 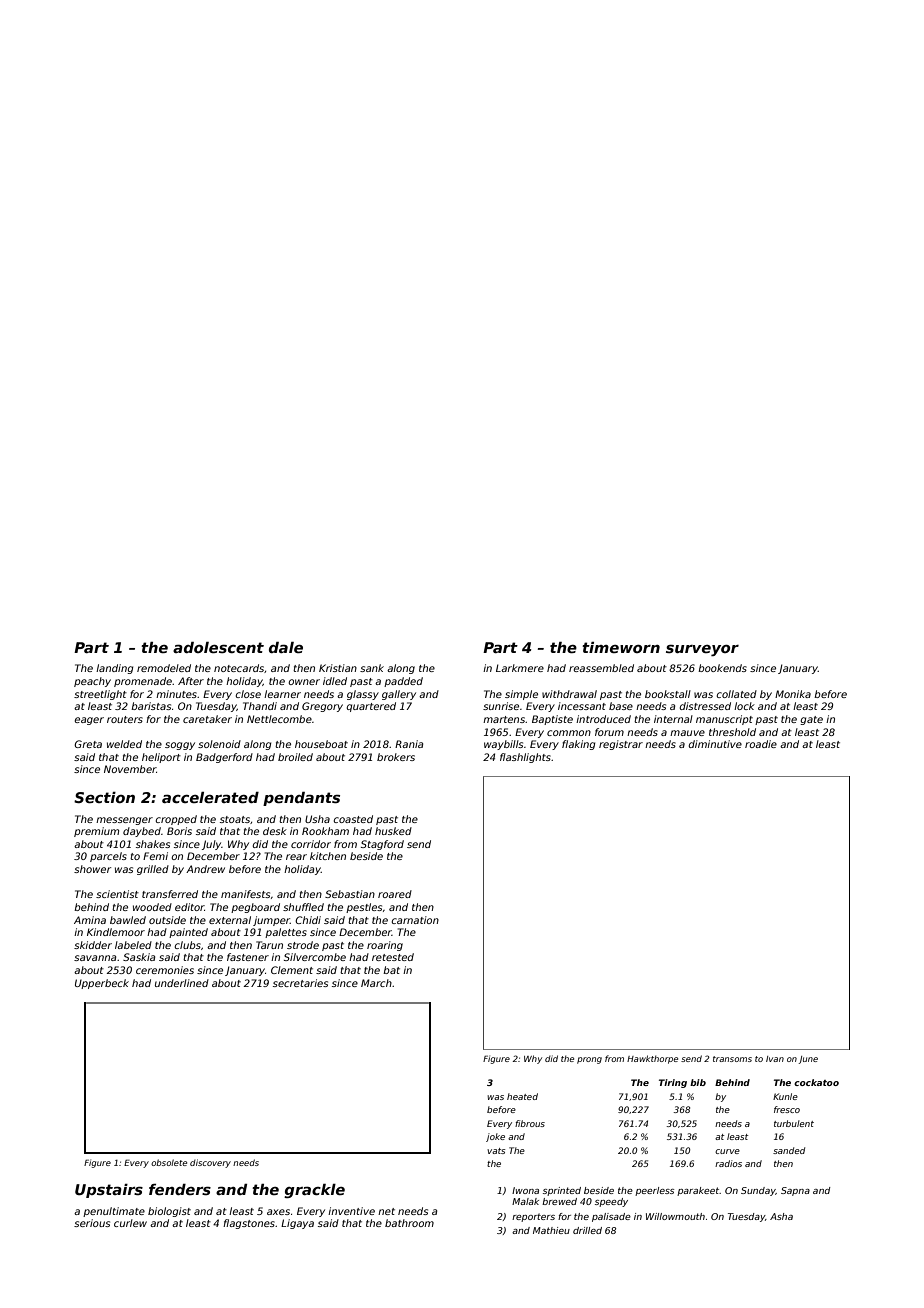 I want to click on fenders, so click(x=180, y=1189).
